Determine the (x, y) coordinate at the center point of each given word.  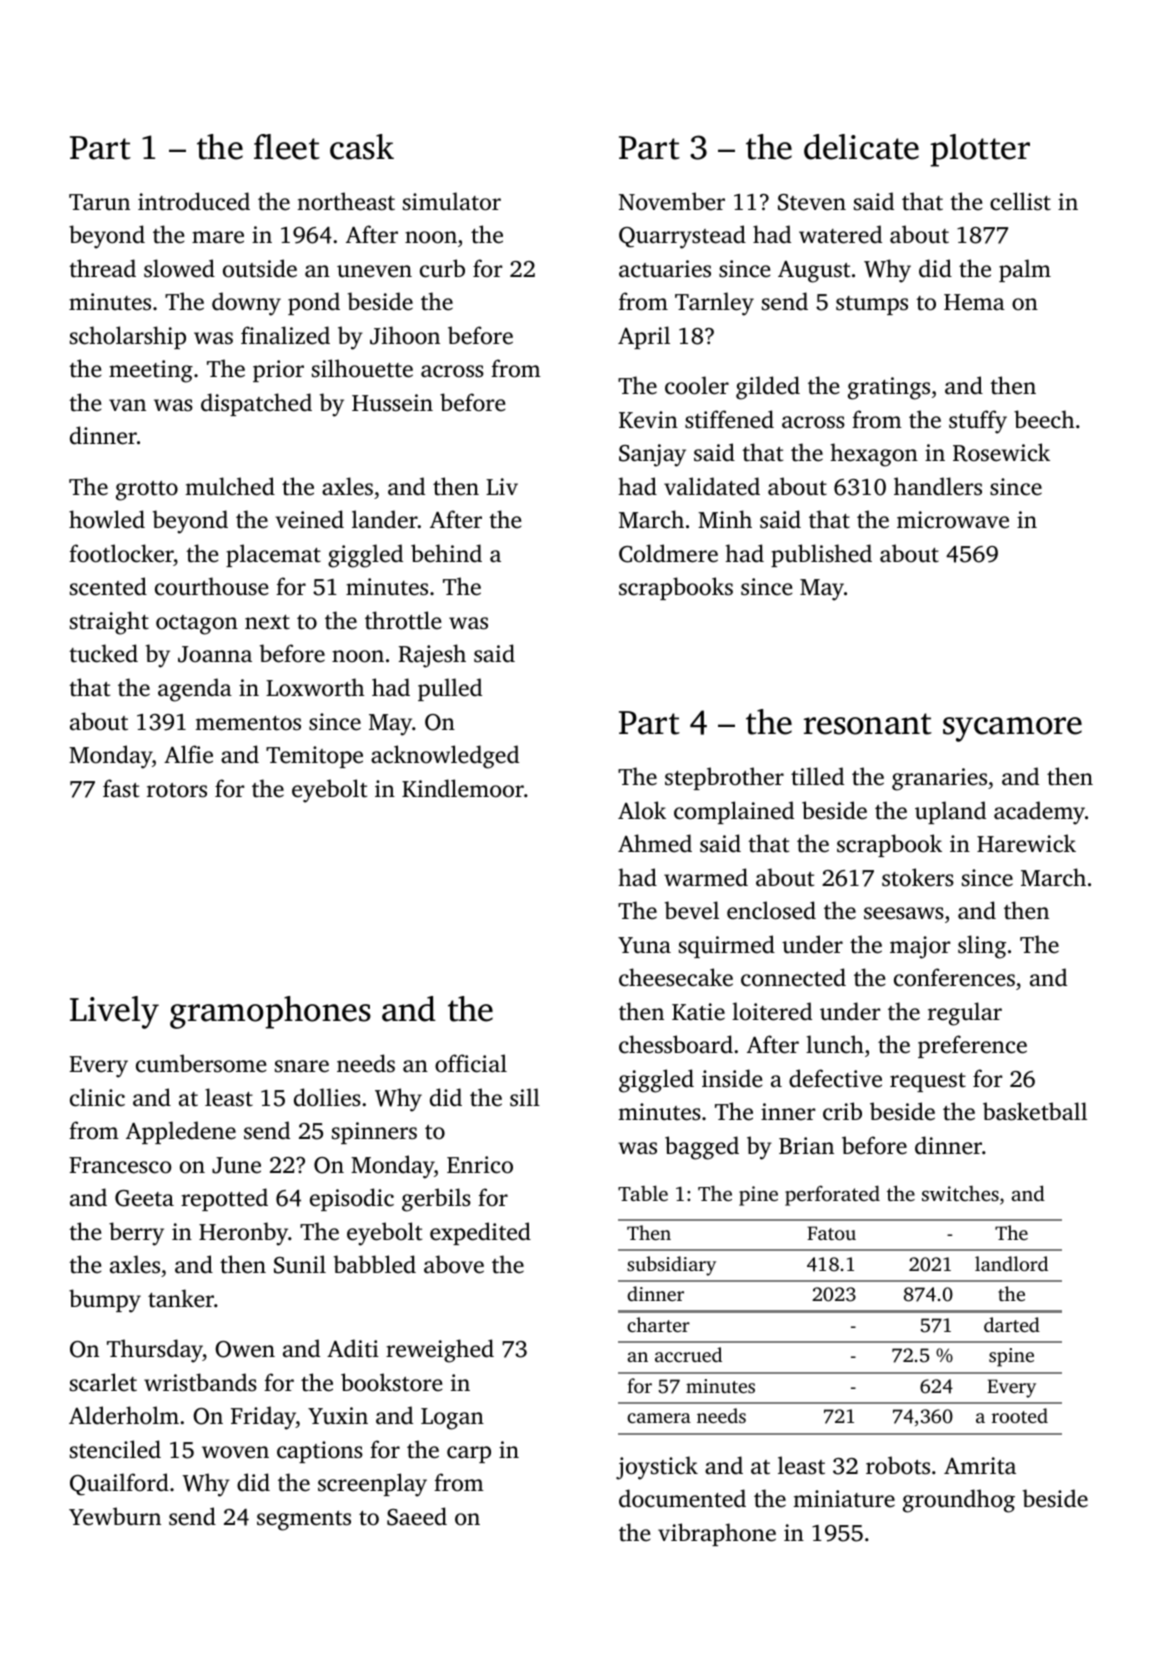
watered (840, 234)
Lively (114, 1012)
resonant (868, 724)
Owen (245, 1349)
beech (1044, 419)
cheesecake (676, 977)
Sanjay (652, 455)
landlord (1011, 1263)
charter (658, 1324)
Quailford (119, 1484)
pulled (450, 689)
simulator (452, 201)
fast (121, 788)
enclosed (771, 910)
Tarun (99, 202)
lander (385, 519)
